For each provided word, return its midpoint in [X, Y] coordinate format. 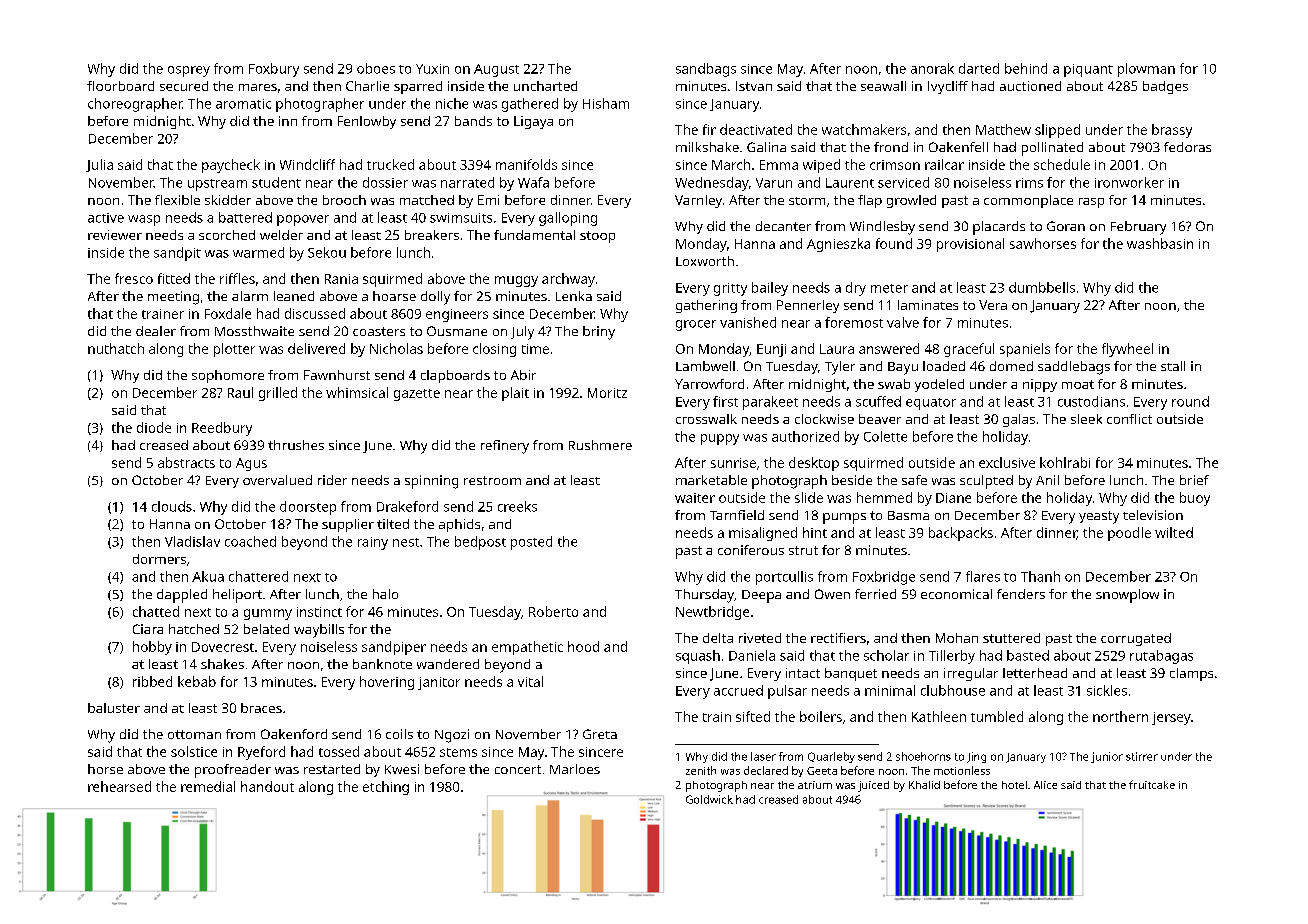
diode [154, 427]
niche [452, 103]
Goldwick [709, 799]
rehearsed [119, 786]
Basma [908, 515]
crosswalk [706, 419]
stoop [597, 237]
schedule [1062, 164]
